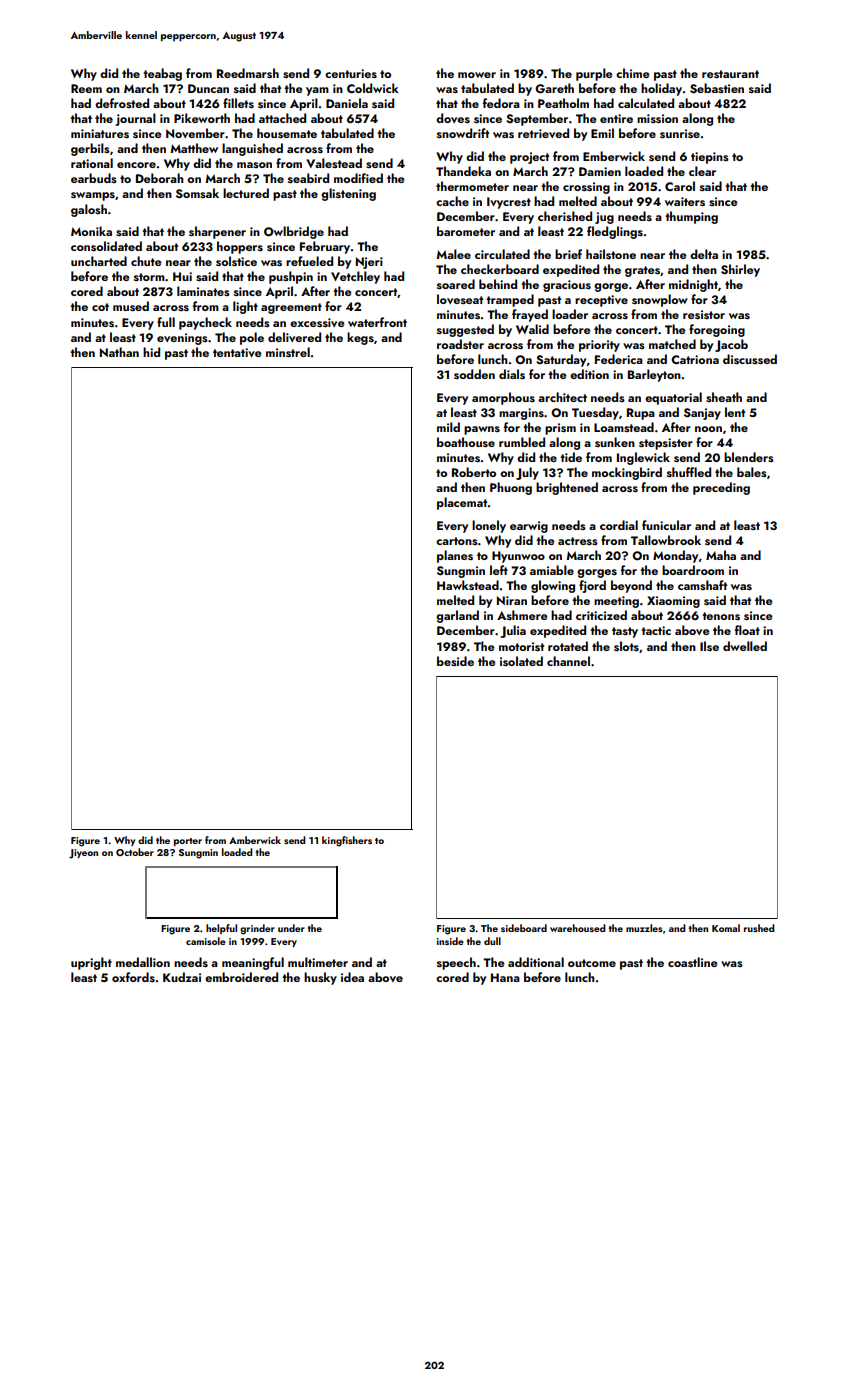  What do you see at coordinates (360, 338) in the screenshot?
I see `kegs` at bounding box center [360, 338].
